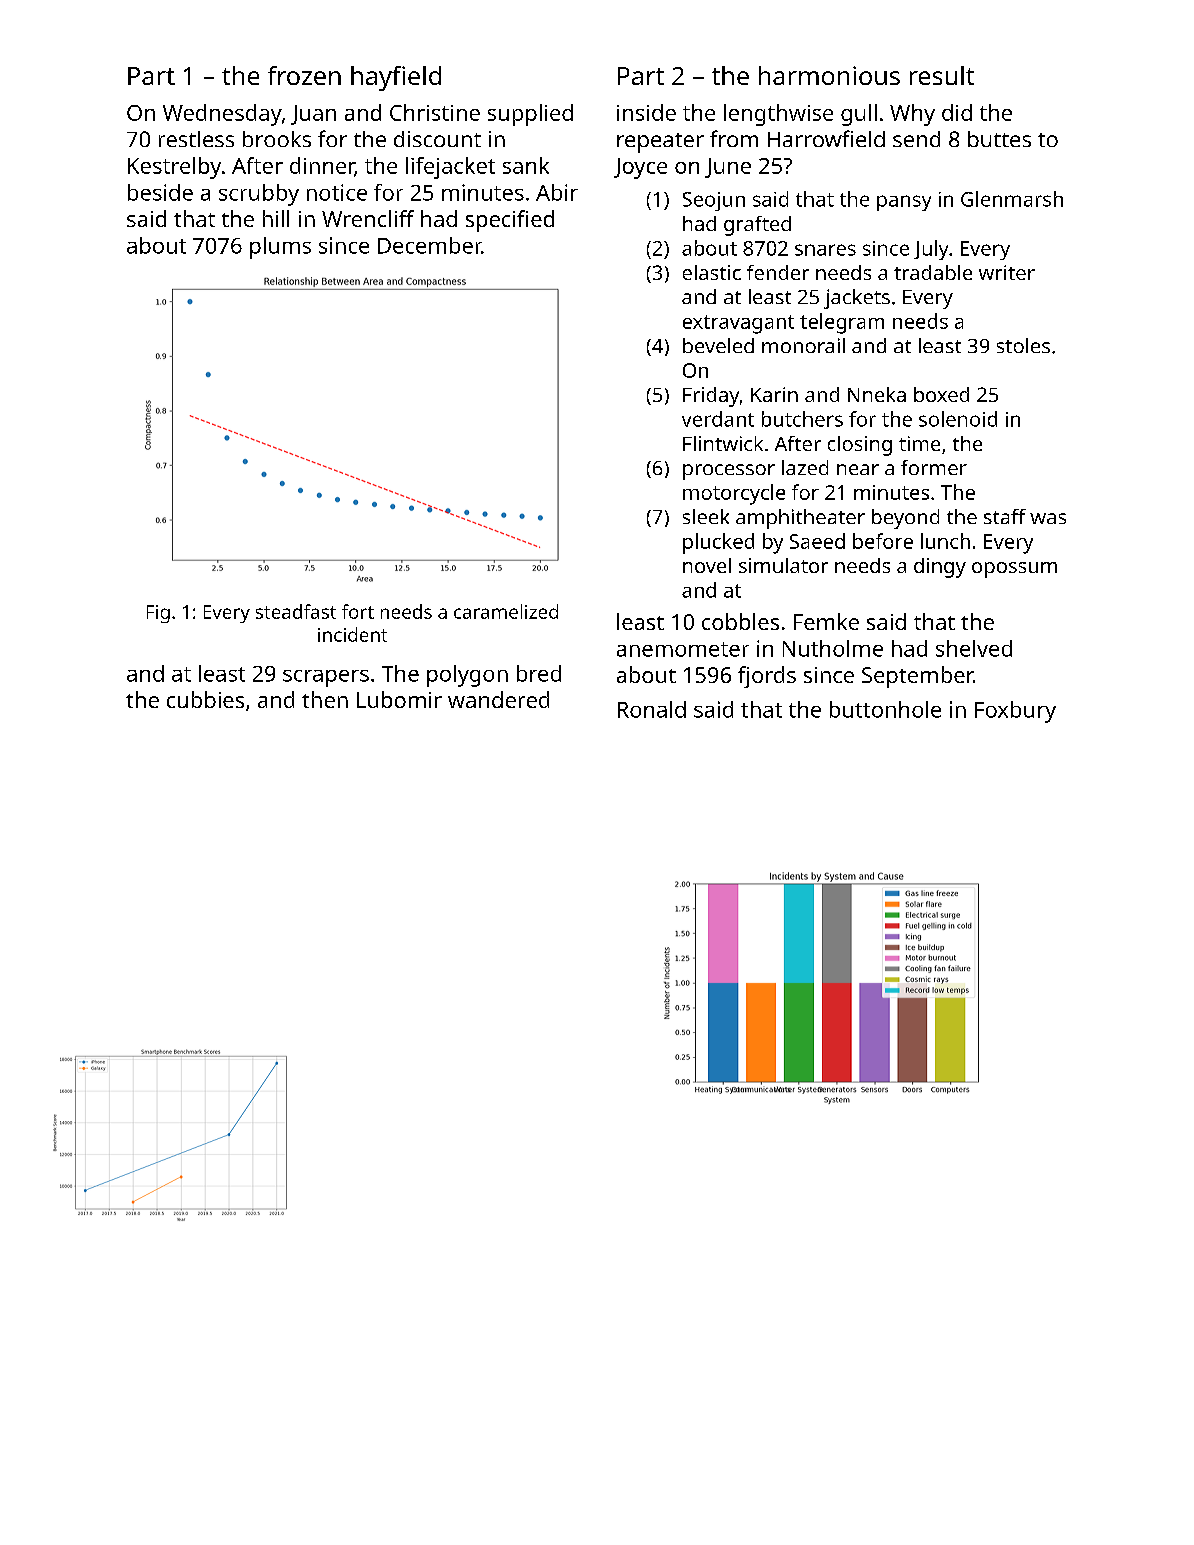 This screenshot has height=1545, width=1194. What do you see at coordinates (958, 419) in the screenshot?
I see `solenoid` at bounding box center [958, 419].
